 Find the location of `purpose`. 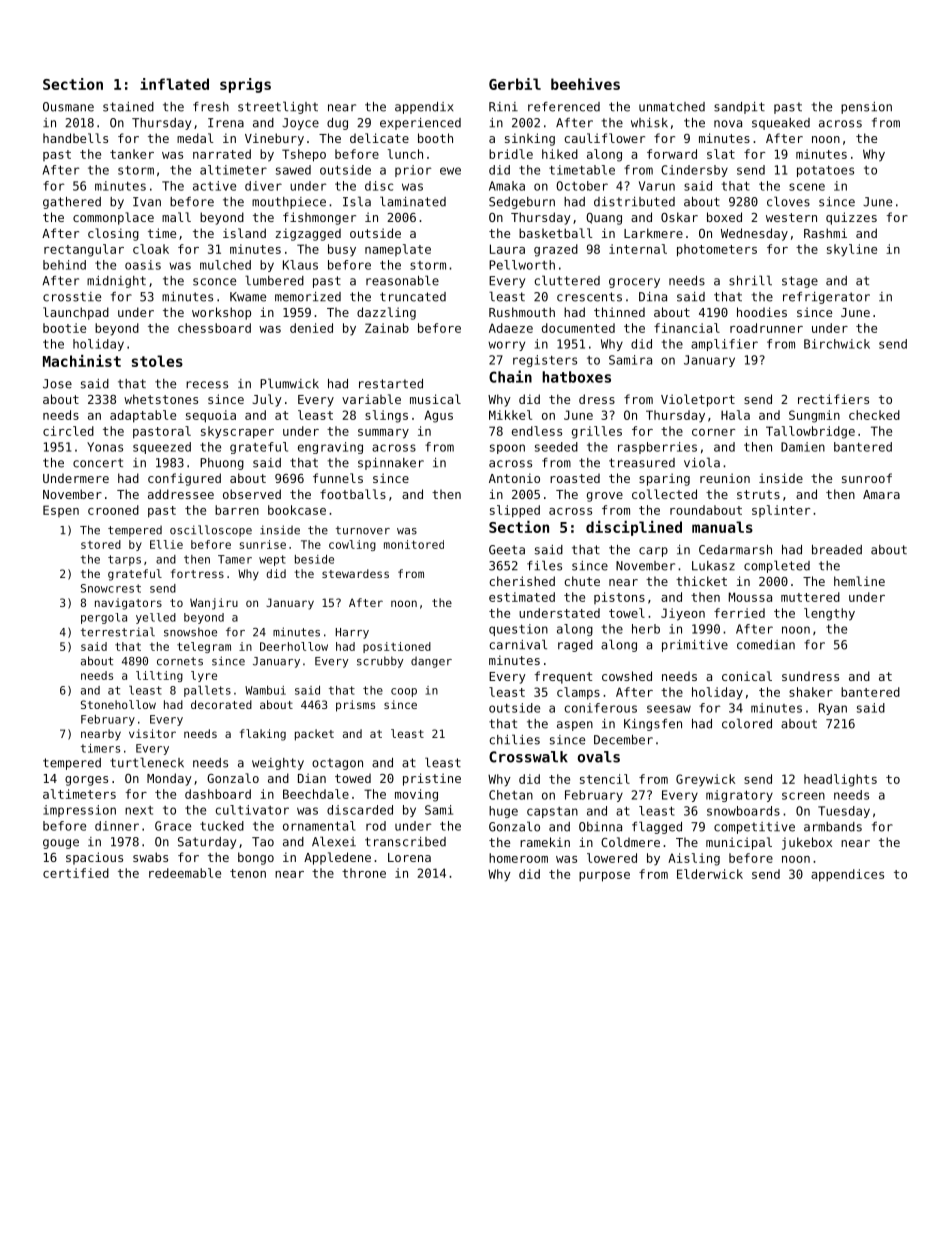

purpose is located at coordinates (604, 877).
